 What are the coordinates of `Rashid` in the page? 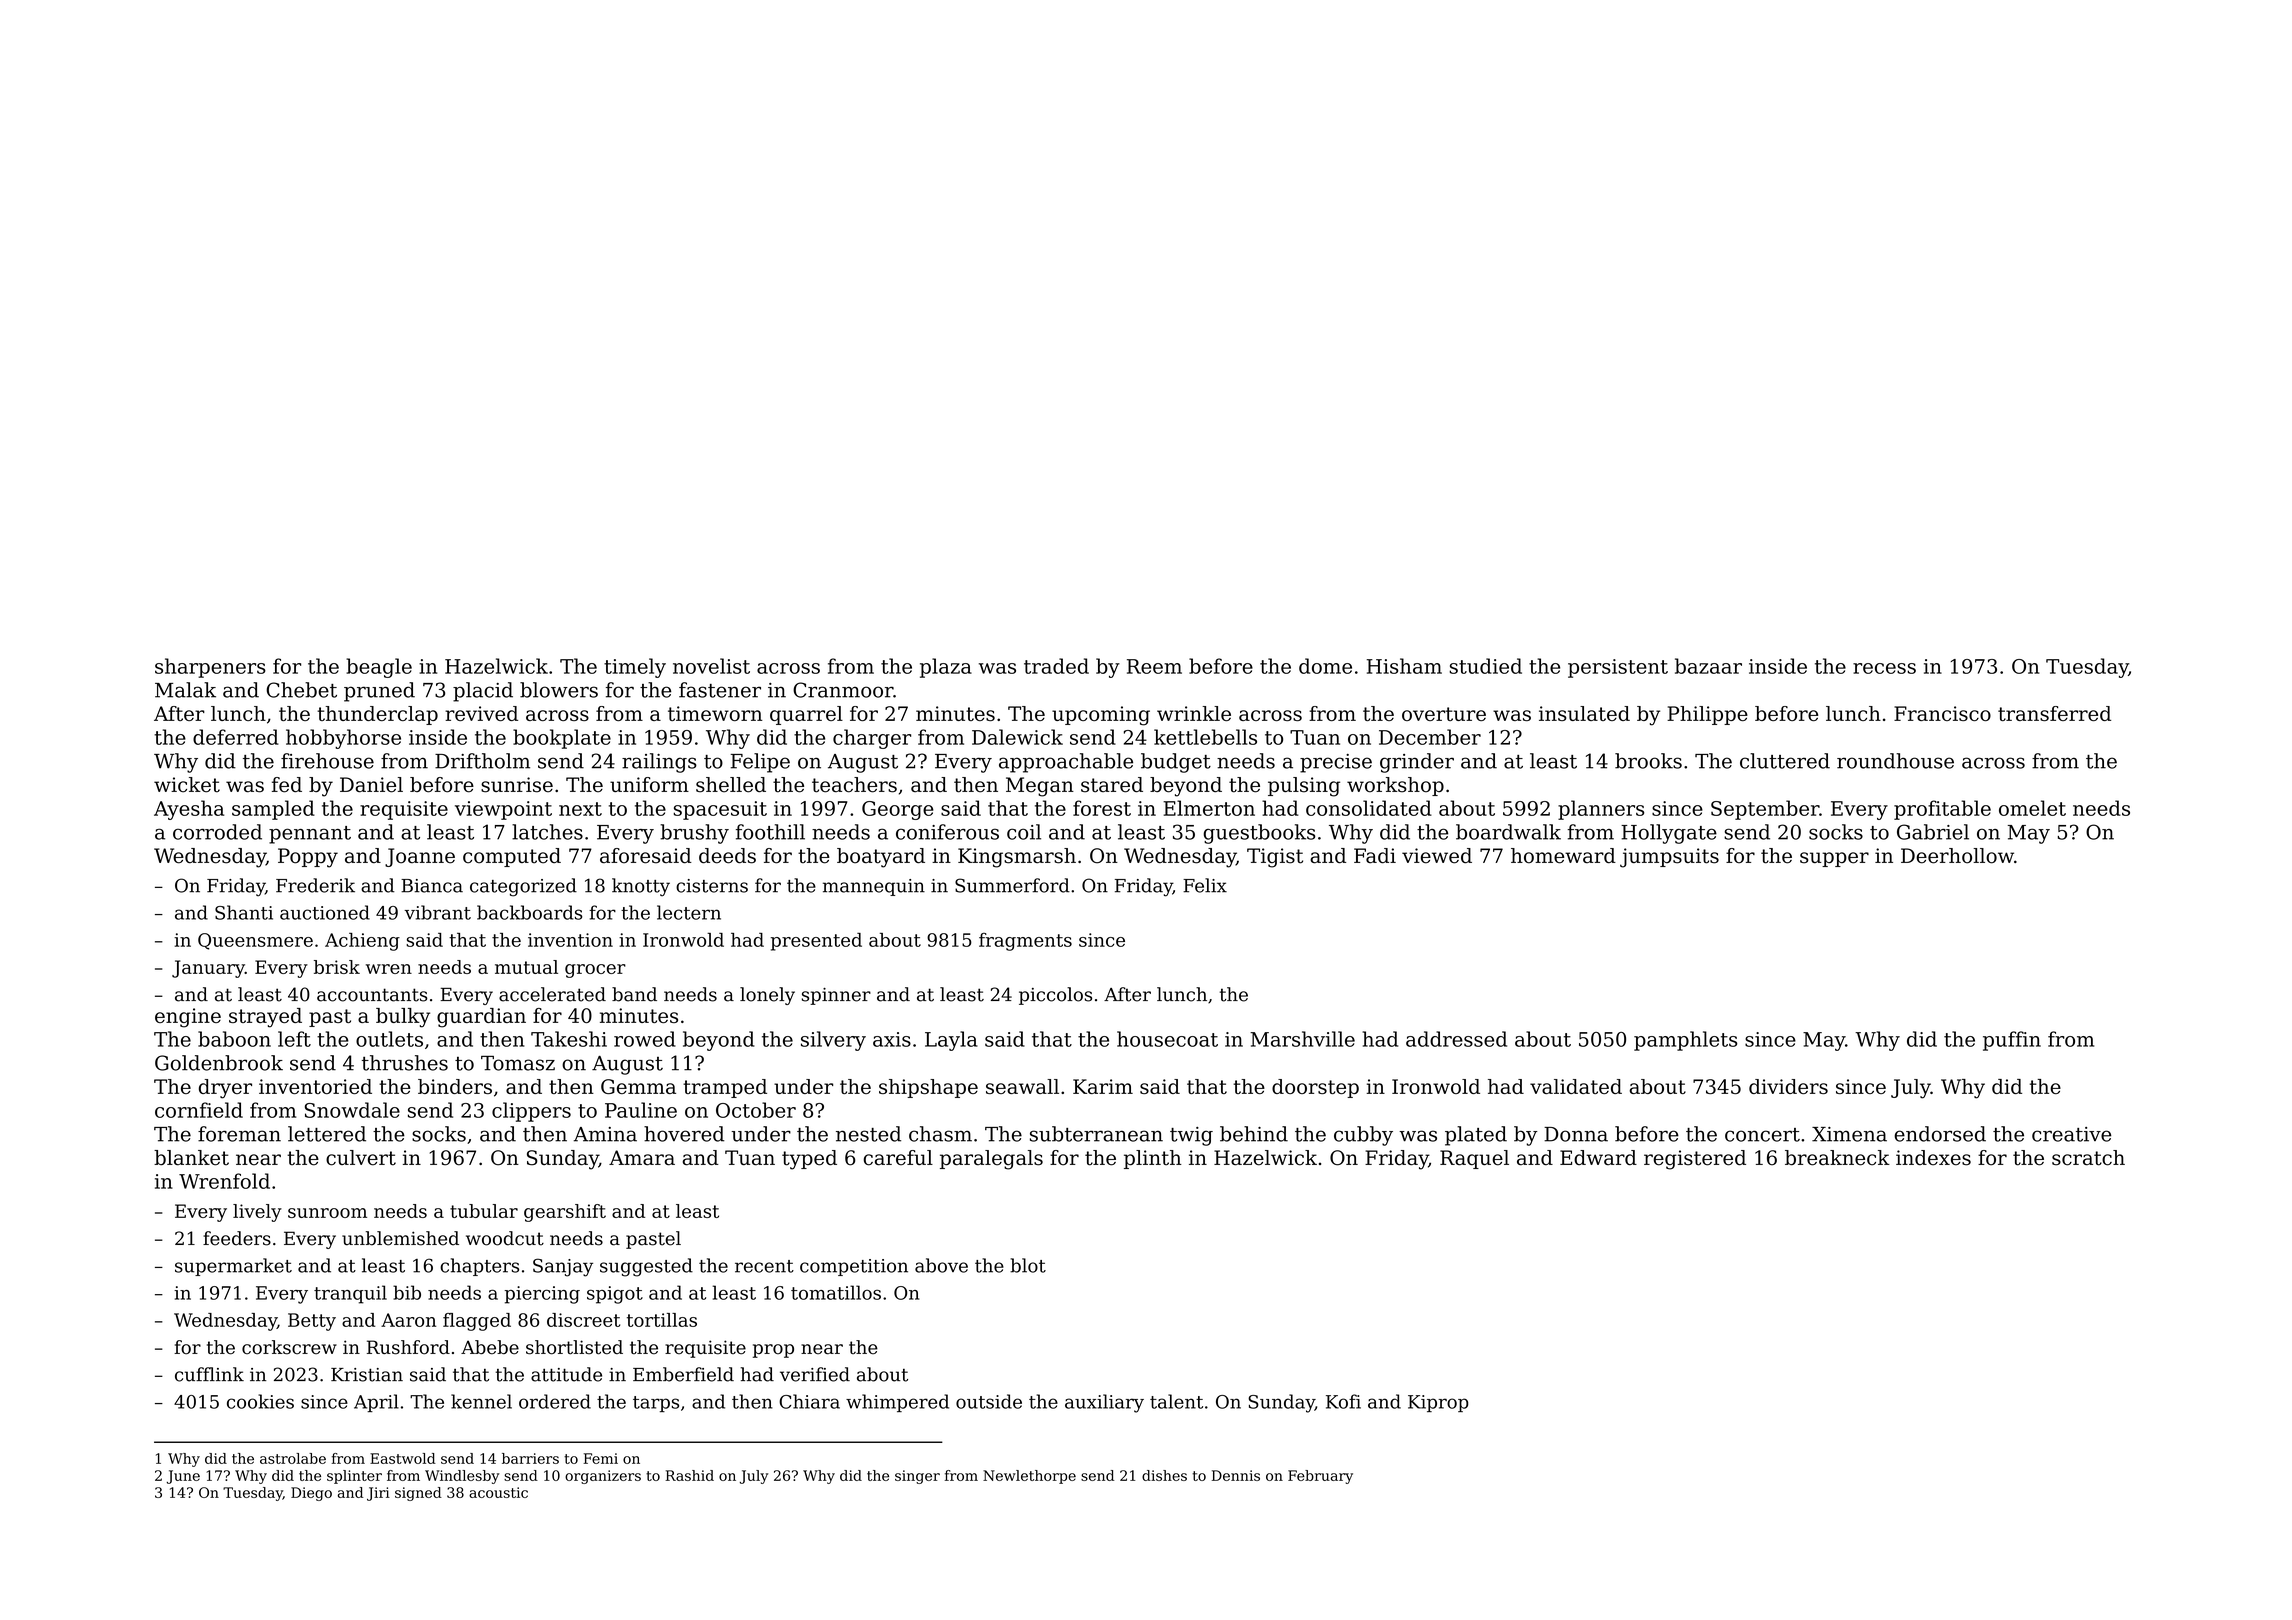 It's located at (689, 1475).
